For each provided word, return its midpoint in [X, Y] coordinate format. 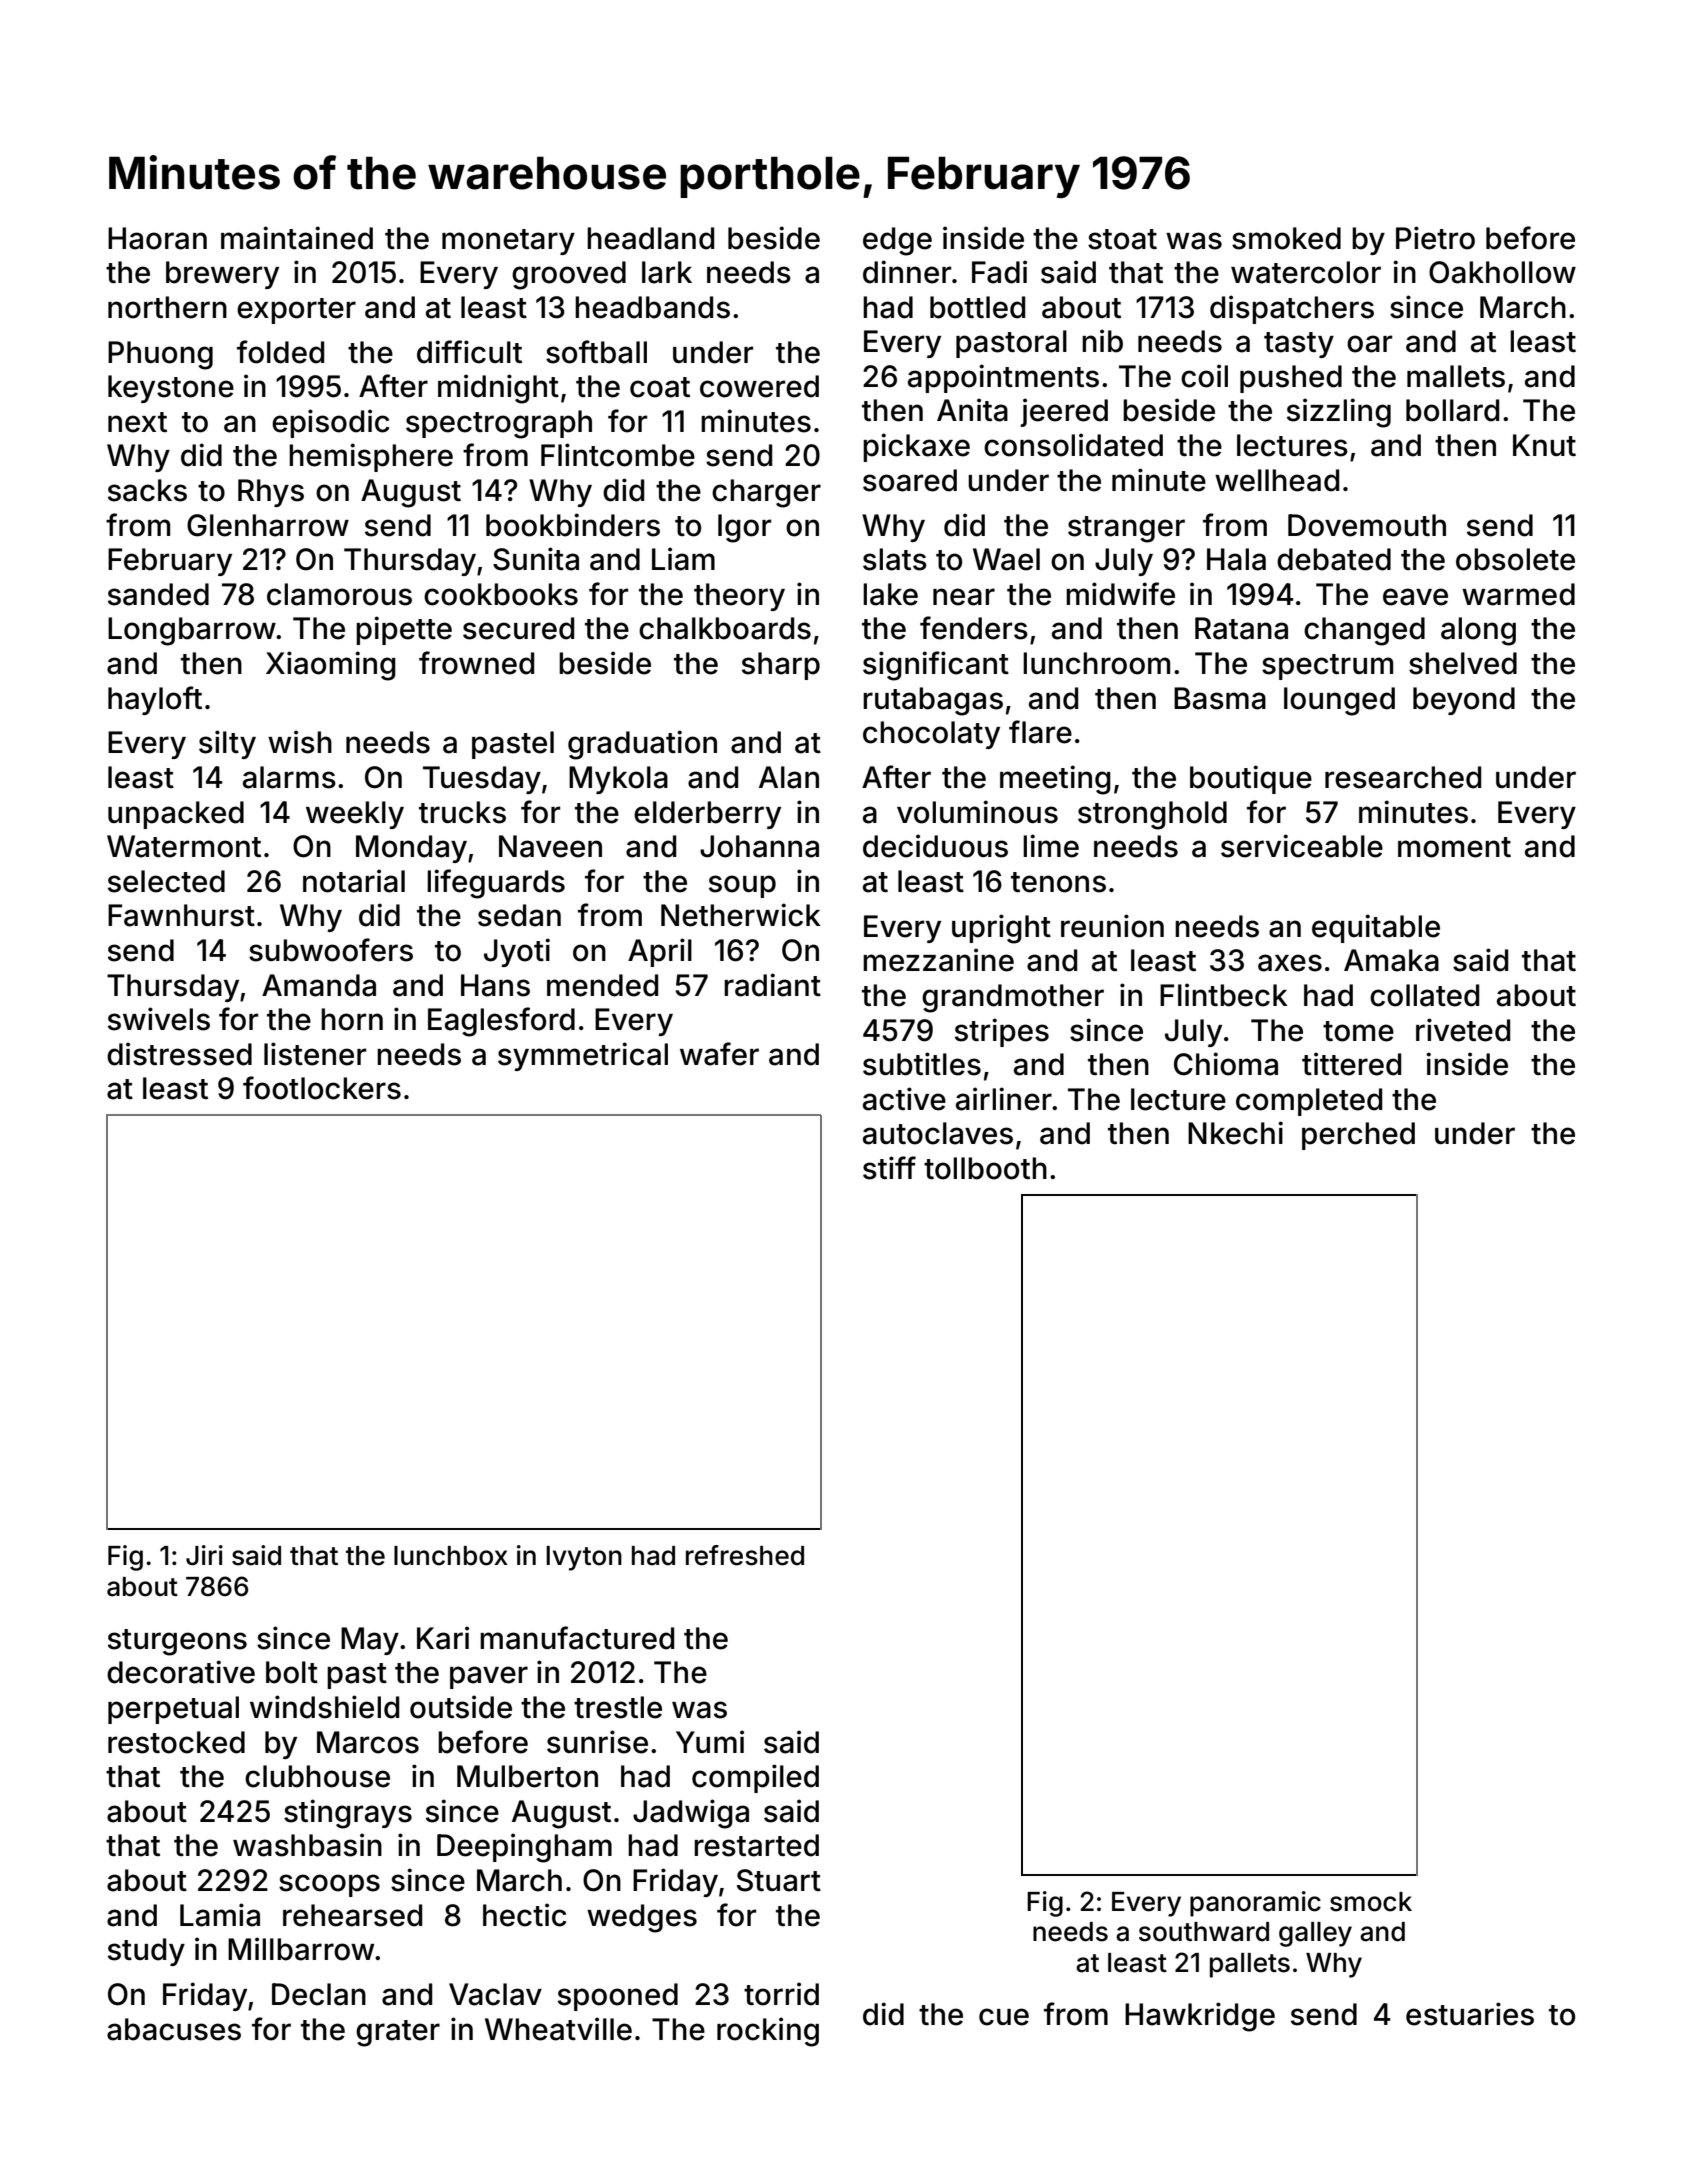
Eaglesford [501, 1022]
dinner [907, 272]
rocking [768, 2032]
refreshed [745, 1555]
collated [1424, 995]
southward [1204, 1932]
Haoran [157, 238]
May [370, 1641]
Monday [411, 849]
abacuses [174, 2029]
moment [1454, 847]
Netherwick [741, 915]
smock [1371, 1902]
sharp [781, 666]
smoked [1286, 238]
